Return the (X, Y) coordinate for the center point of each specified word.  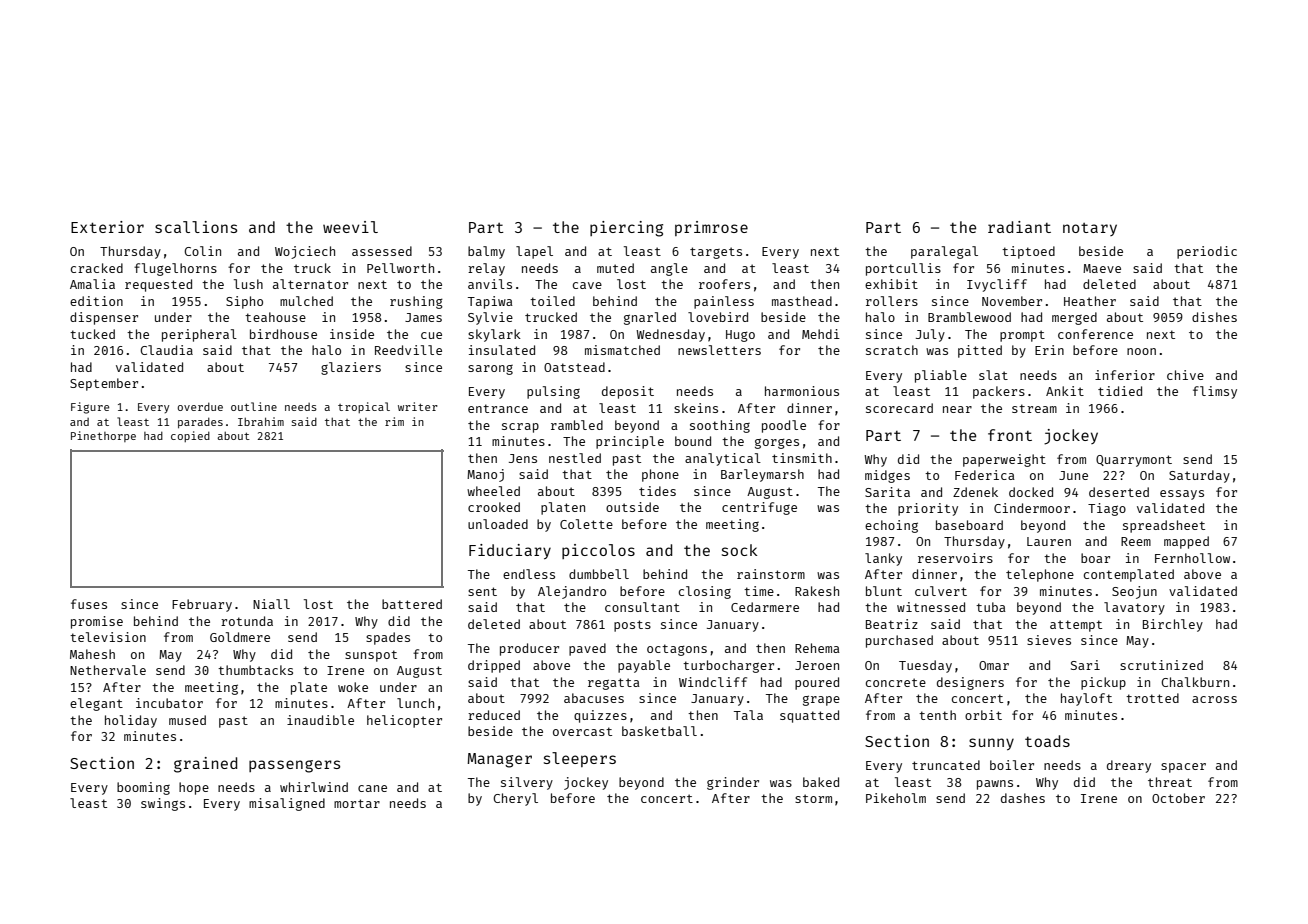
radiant (1019, 227)
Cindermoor (1032, 508)
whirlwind (314, 787)
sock (739, 550)
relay (486, 269)
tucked (92, 334)
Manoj (485, 475)
